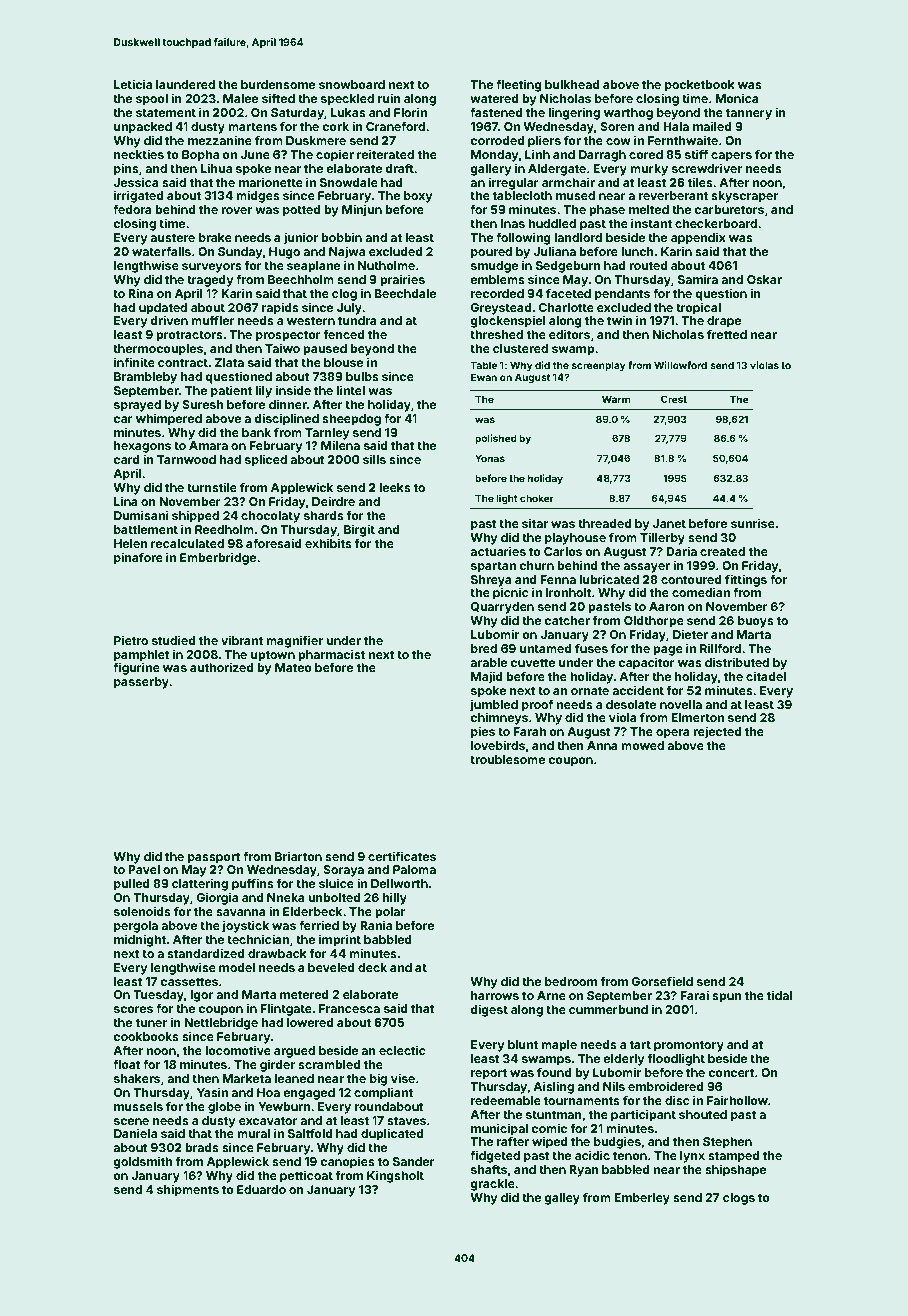 Image resolution: width=908 pixels, height=1316 pixels. I want to click on Pietro, so click(131, 640).
